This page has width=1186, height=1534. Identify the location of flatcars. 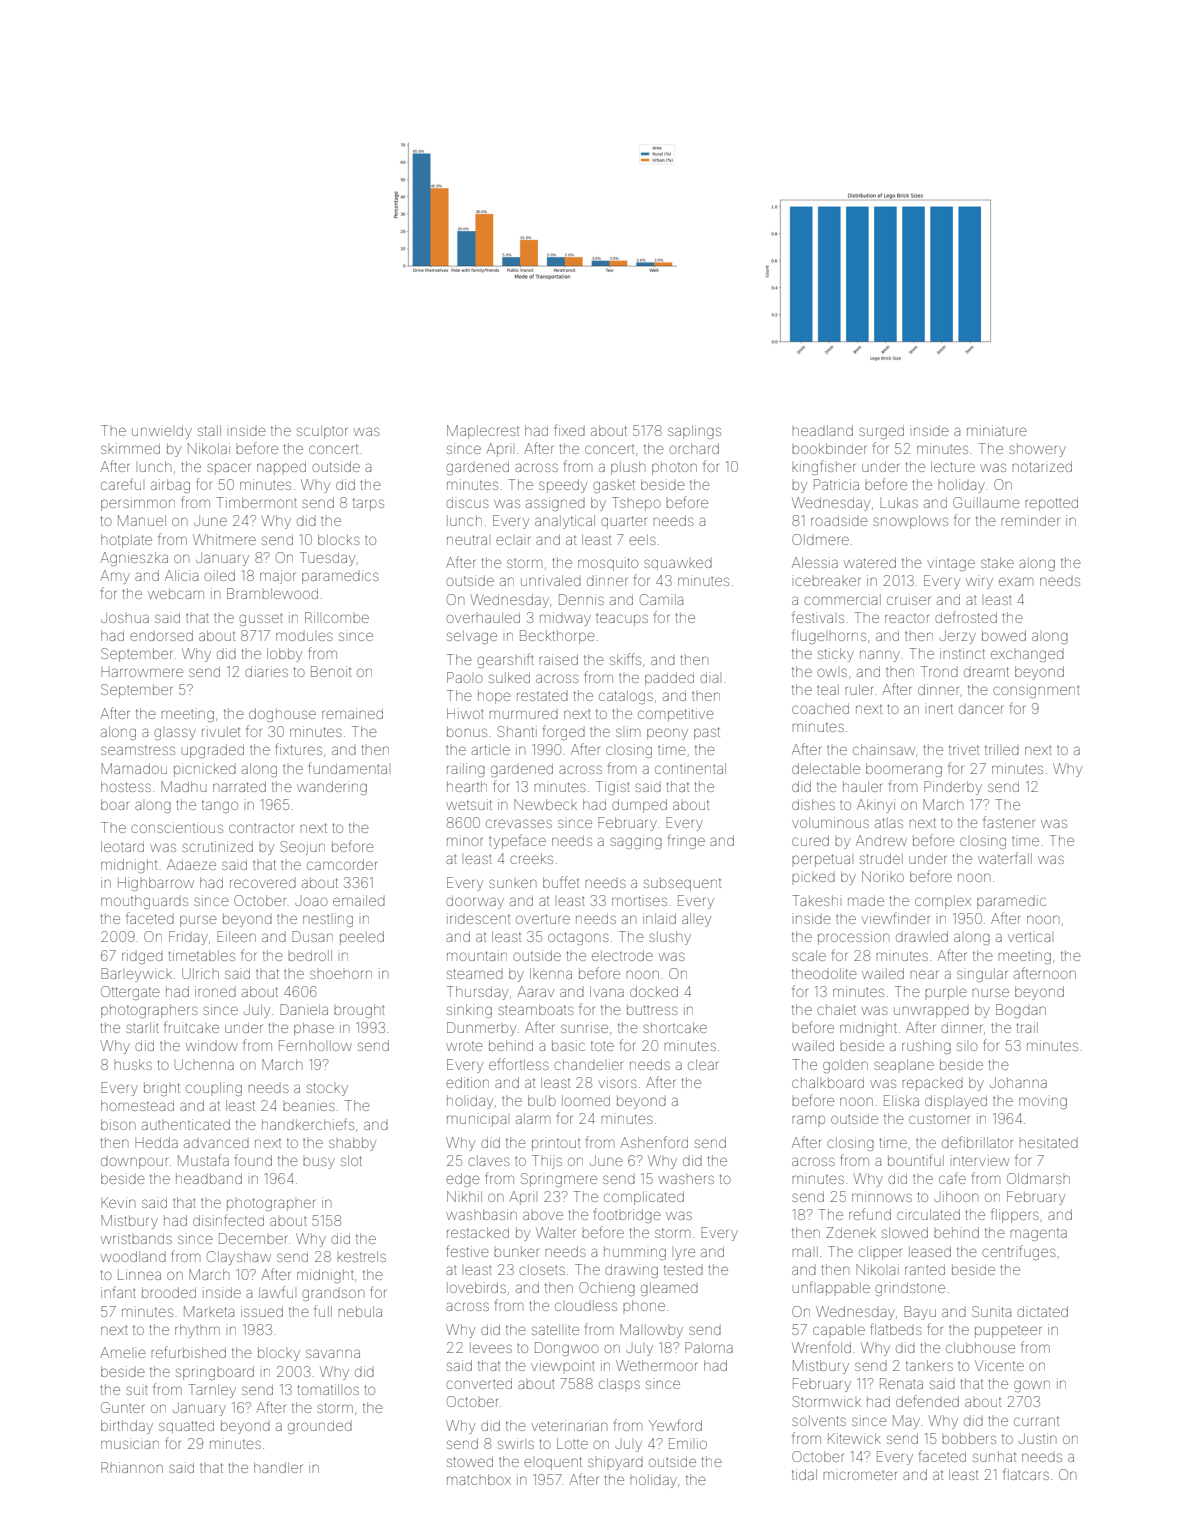
(1026, 1474).
